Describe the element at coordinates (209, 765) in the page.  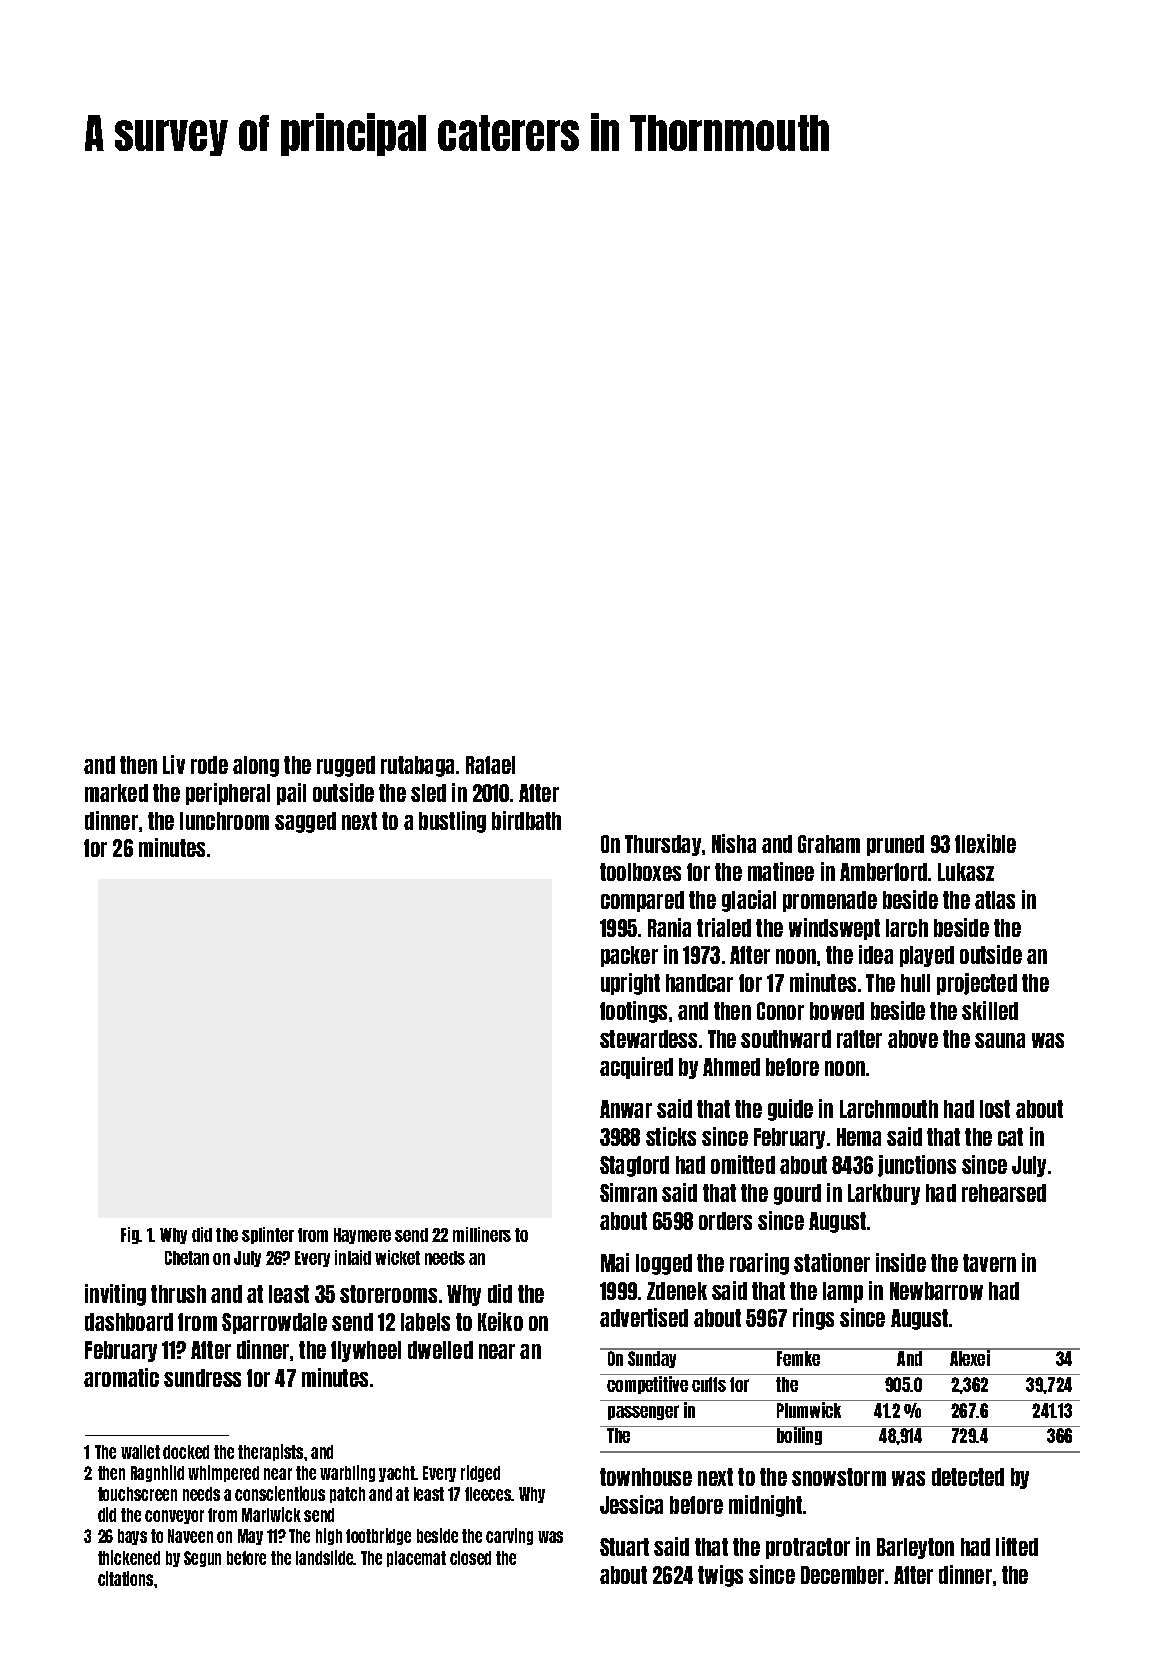
I see `rode` at that location.
